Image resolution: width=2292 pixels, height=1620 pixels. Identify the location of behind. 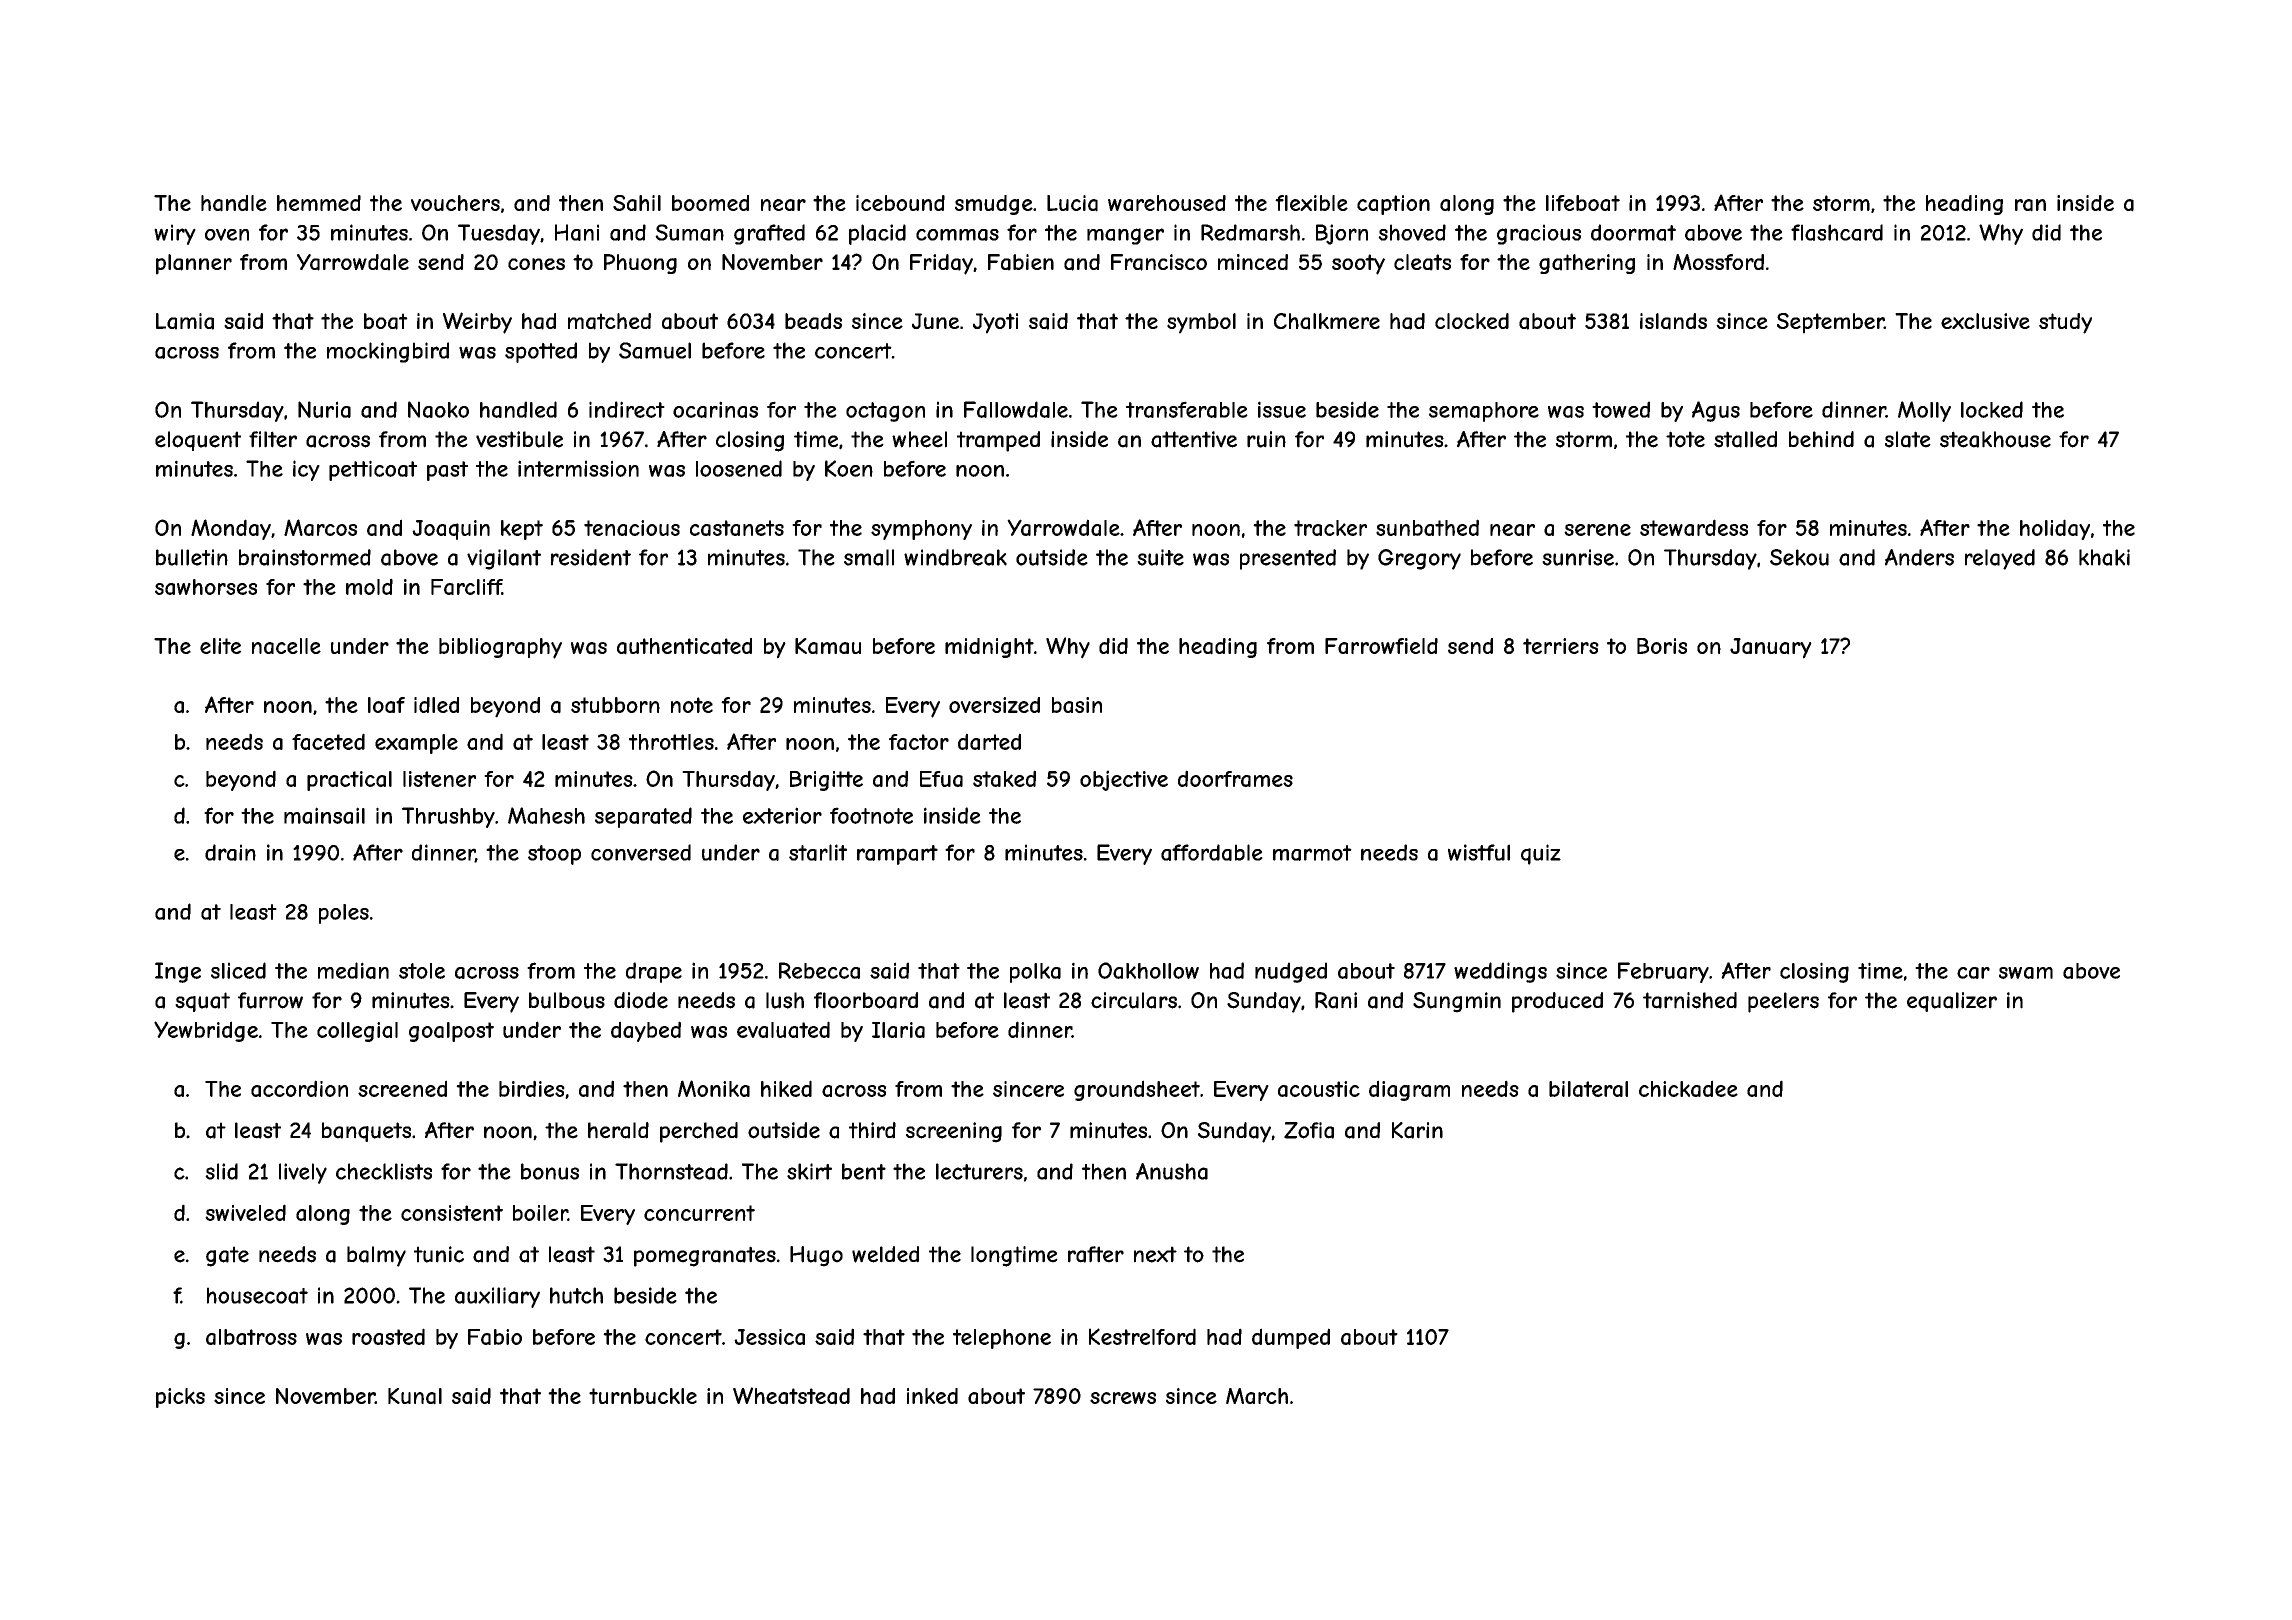
(1821, 439).
